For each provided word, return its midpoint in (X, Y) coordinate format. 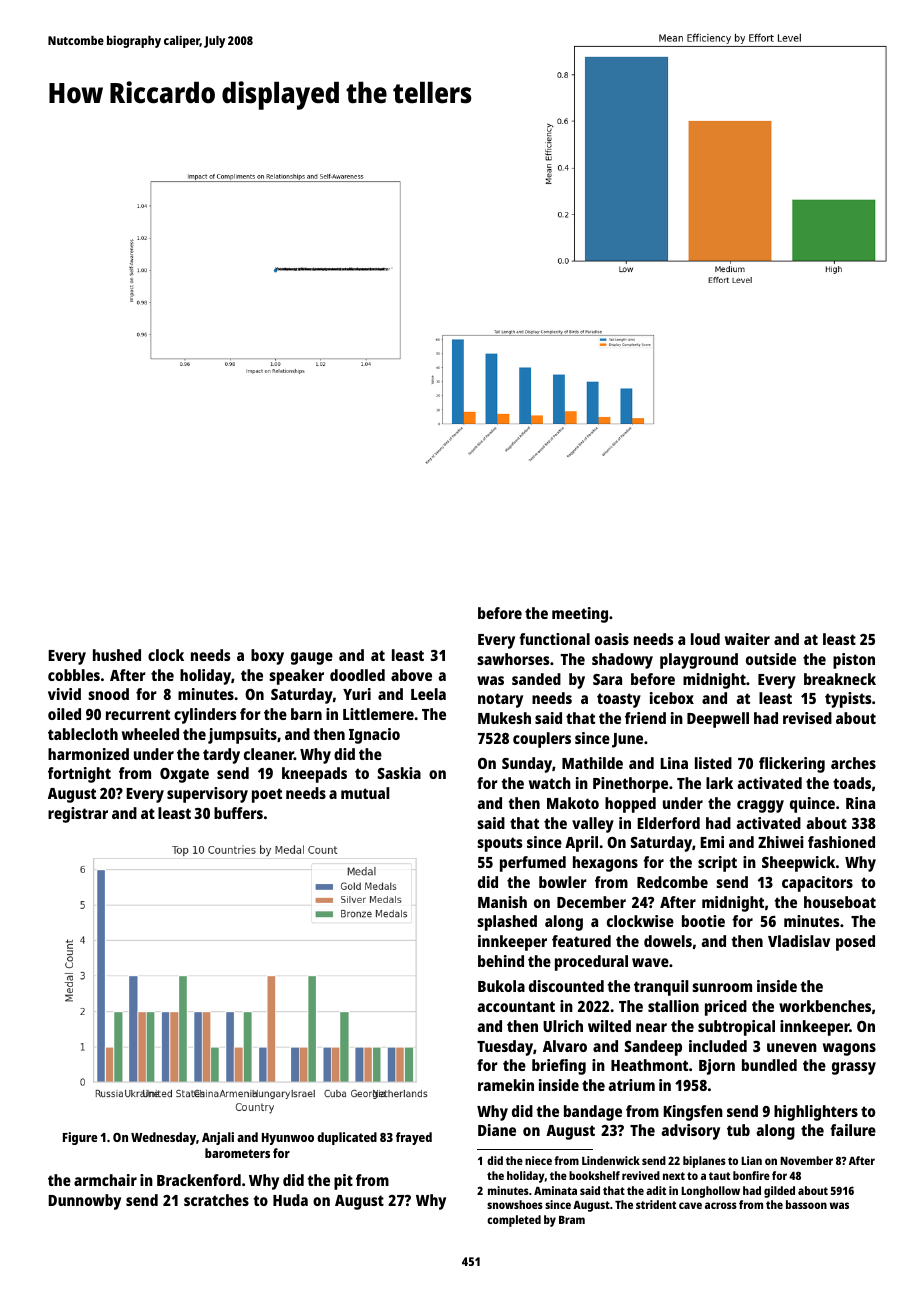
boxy (267, 657)
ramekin (506, 1085)
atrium (631, 1085)
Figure (80, 1138)
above (411, 675)
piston (854, 661)
